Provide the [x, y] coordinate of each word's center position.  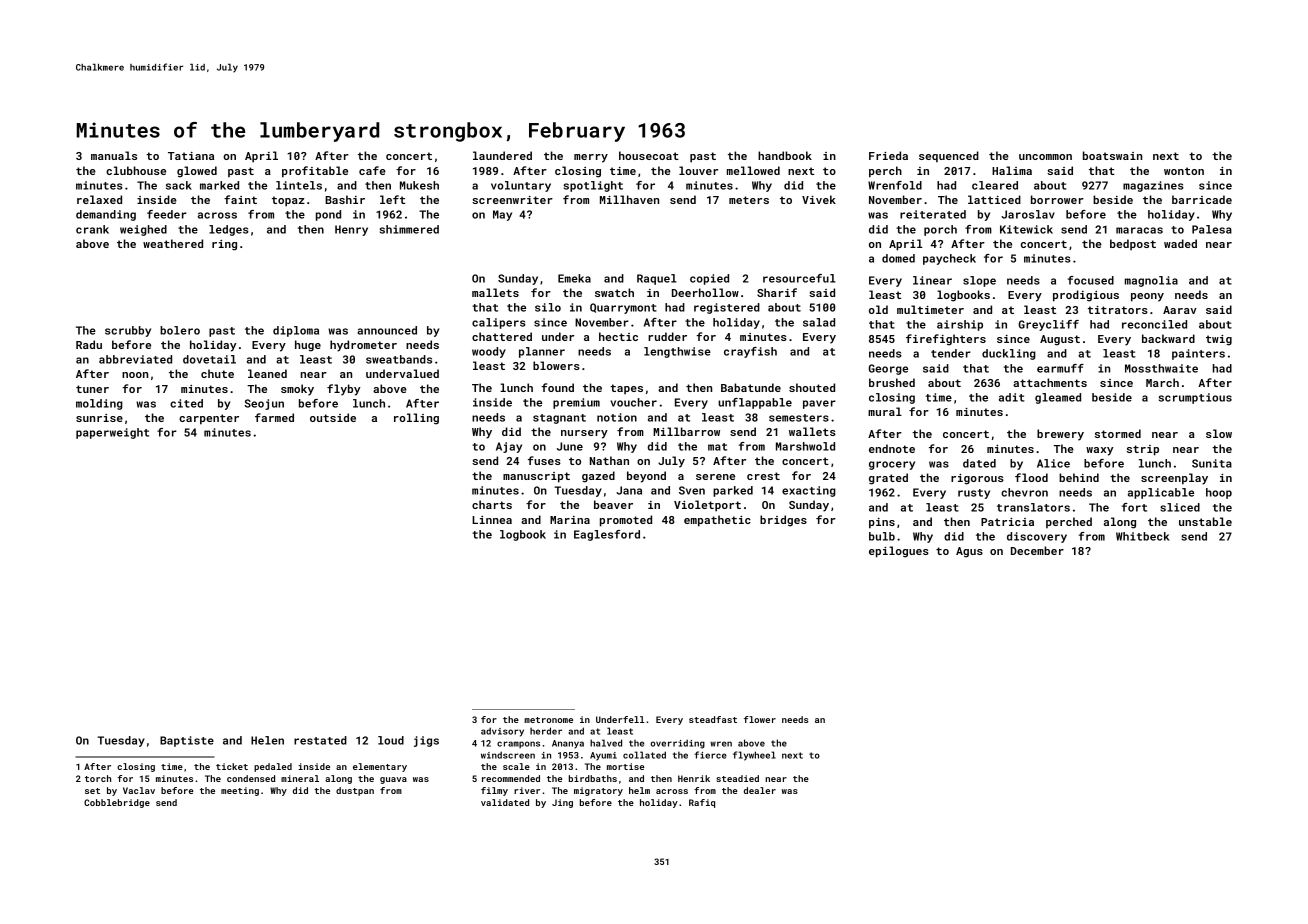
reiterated [933, 214]
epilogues [899, 552]
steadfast [713, 719]
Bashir [345, 199]
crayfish [750, 352]
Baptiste [187, 741]
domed [898, 258]
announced [387, 330]
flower [760, 719]
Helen [267, 740]
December [1037, 550]
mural [885, 411]
